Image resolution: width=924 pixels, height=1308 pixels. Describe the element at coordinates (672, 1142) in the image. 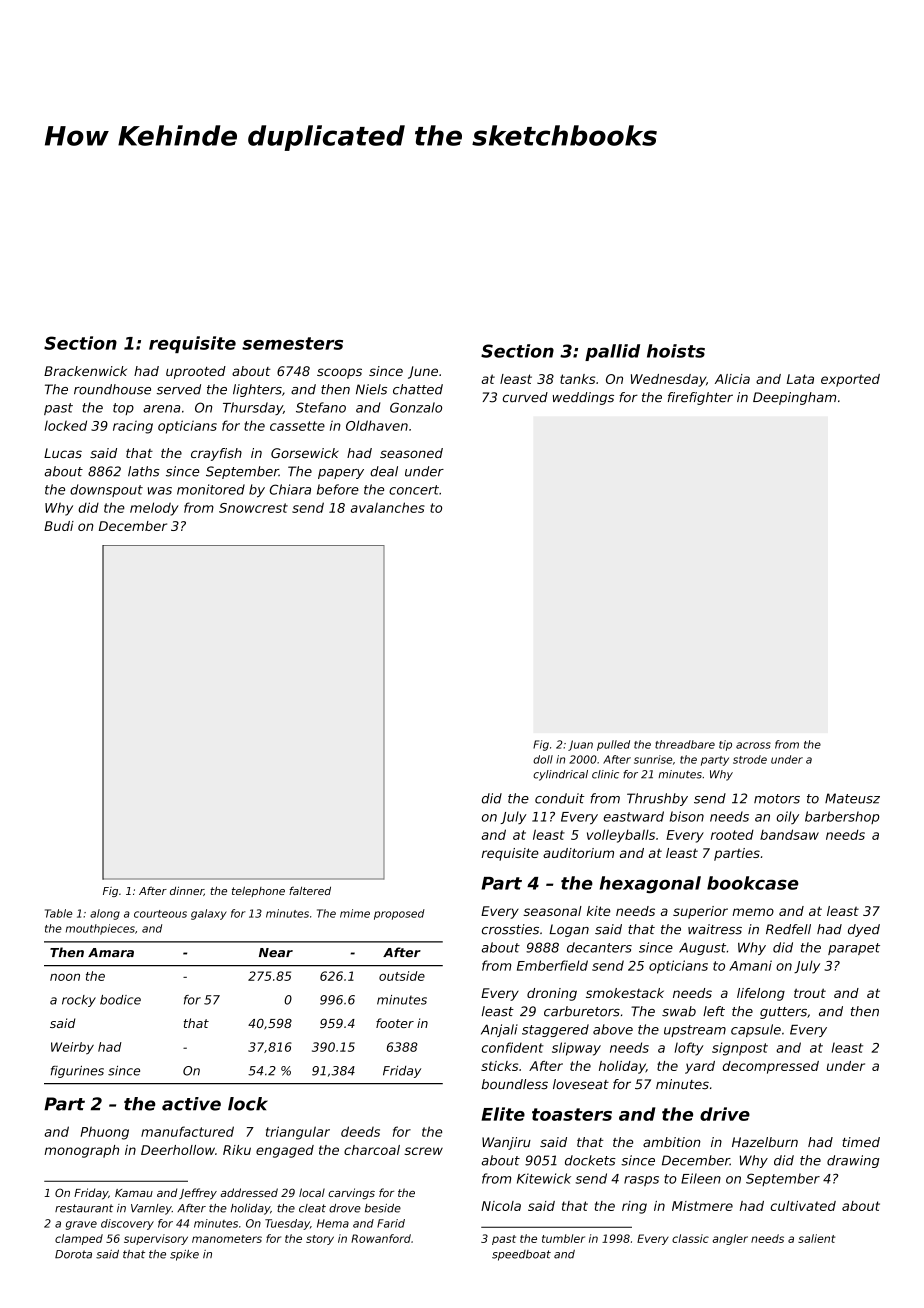

I see `ambition` at that location.
